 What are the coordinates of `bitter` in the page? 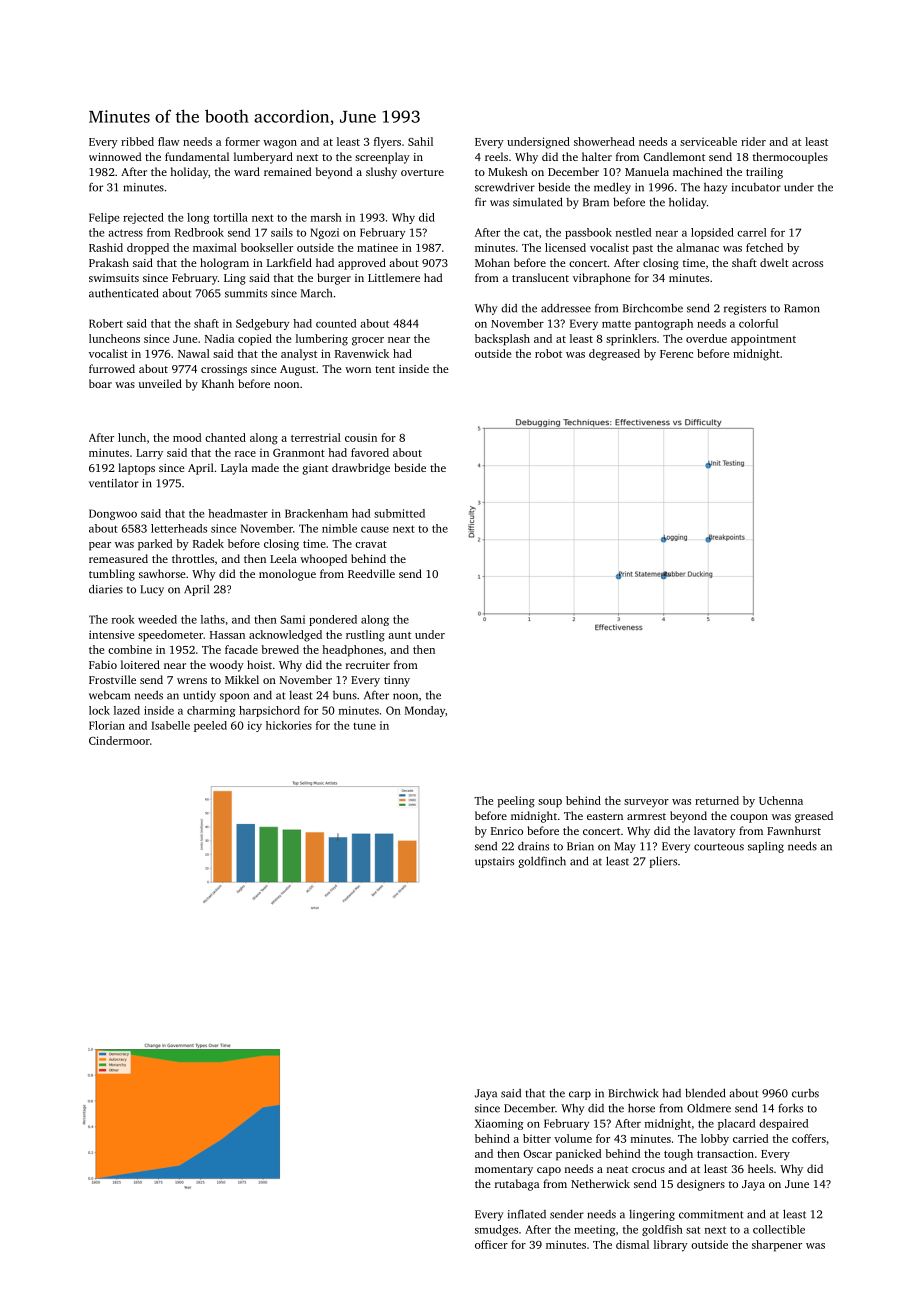 It's located at (537, 1138).
